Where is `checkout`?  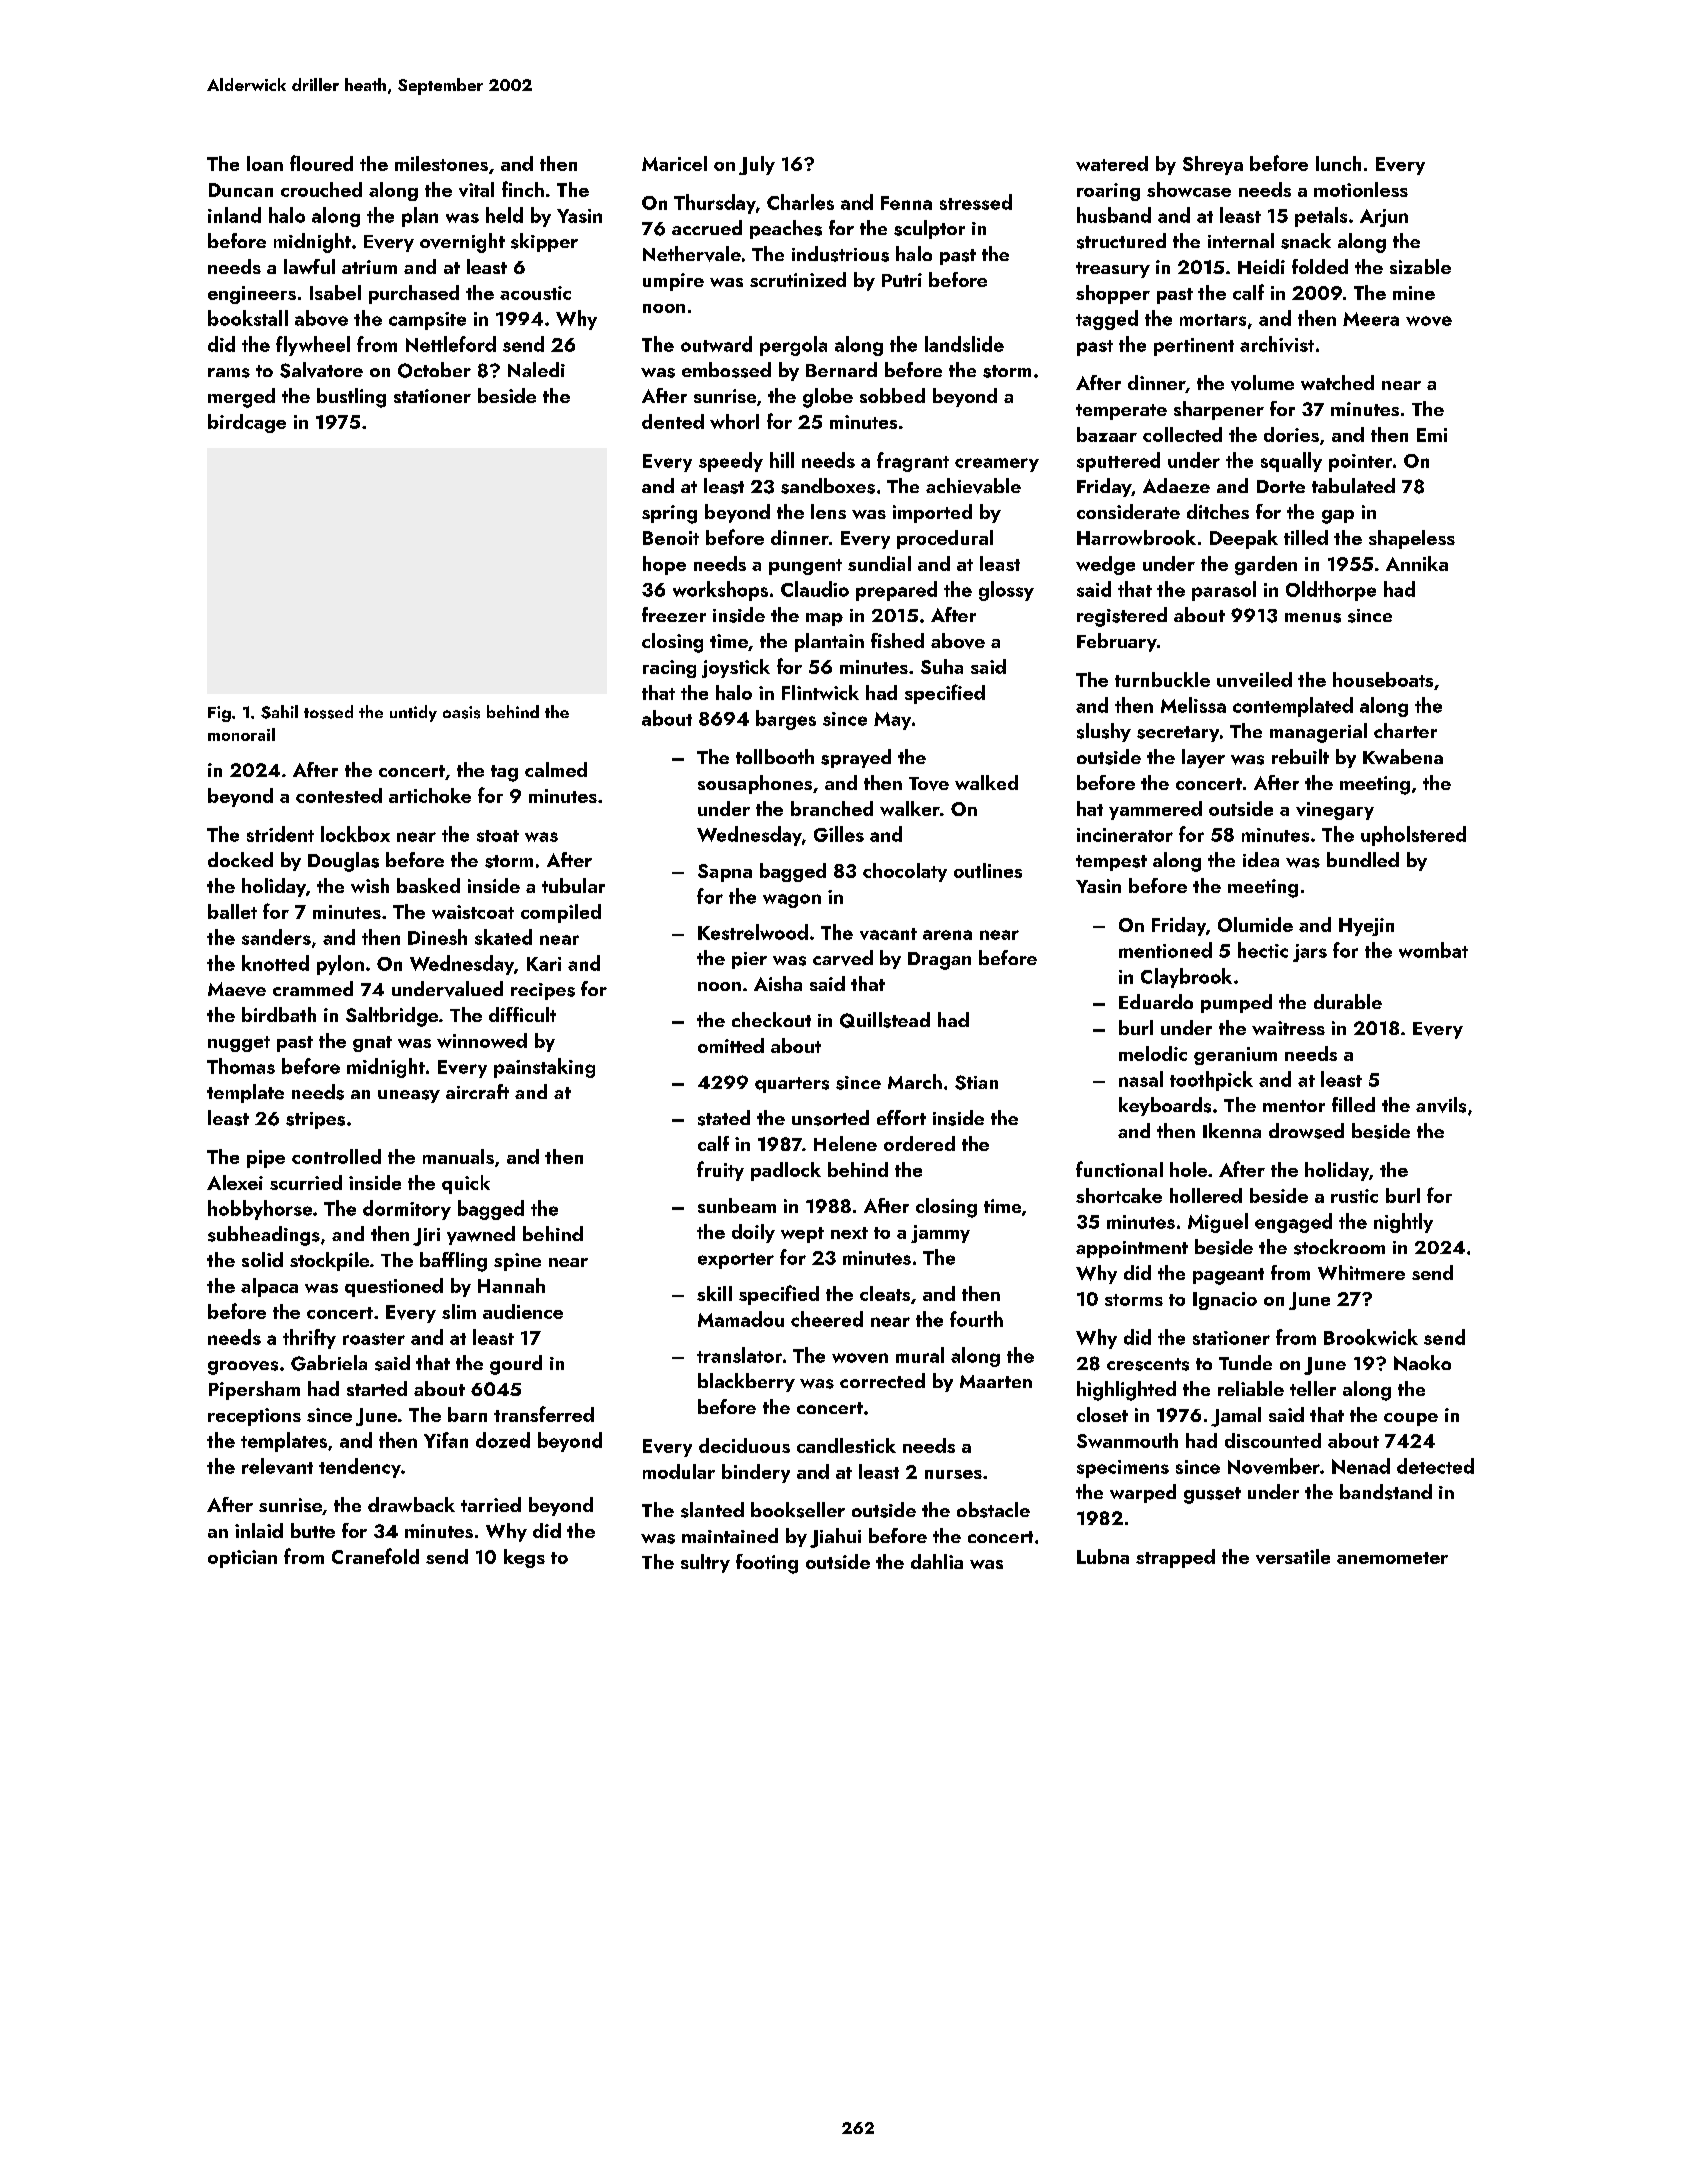
checkout is located at coordinates (771, 1019).
